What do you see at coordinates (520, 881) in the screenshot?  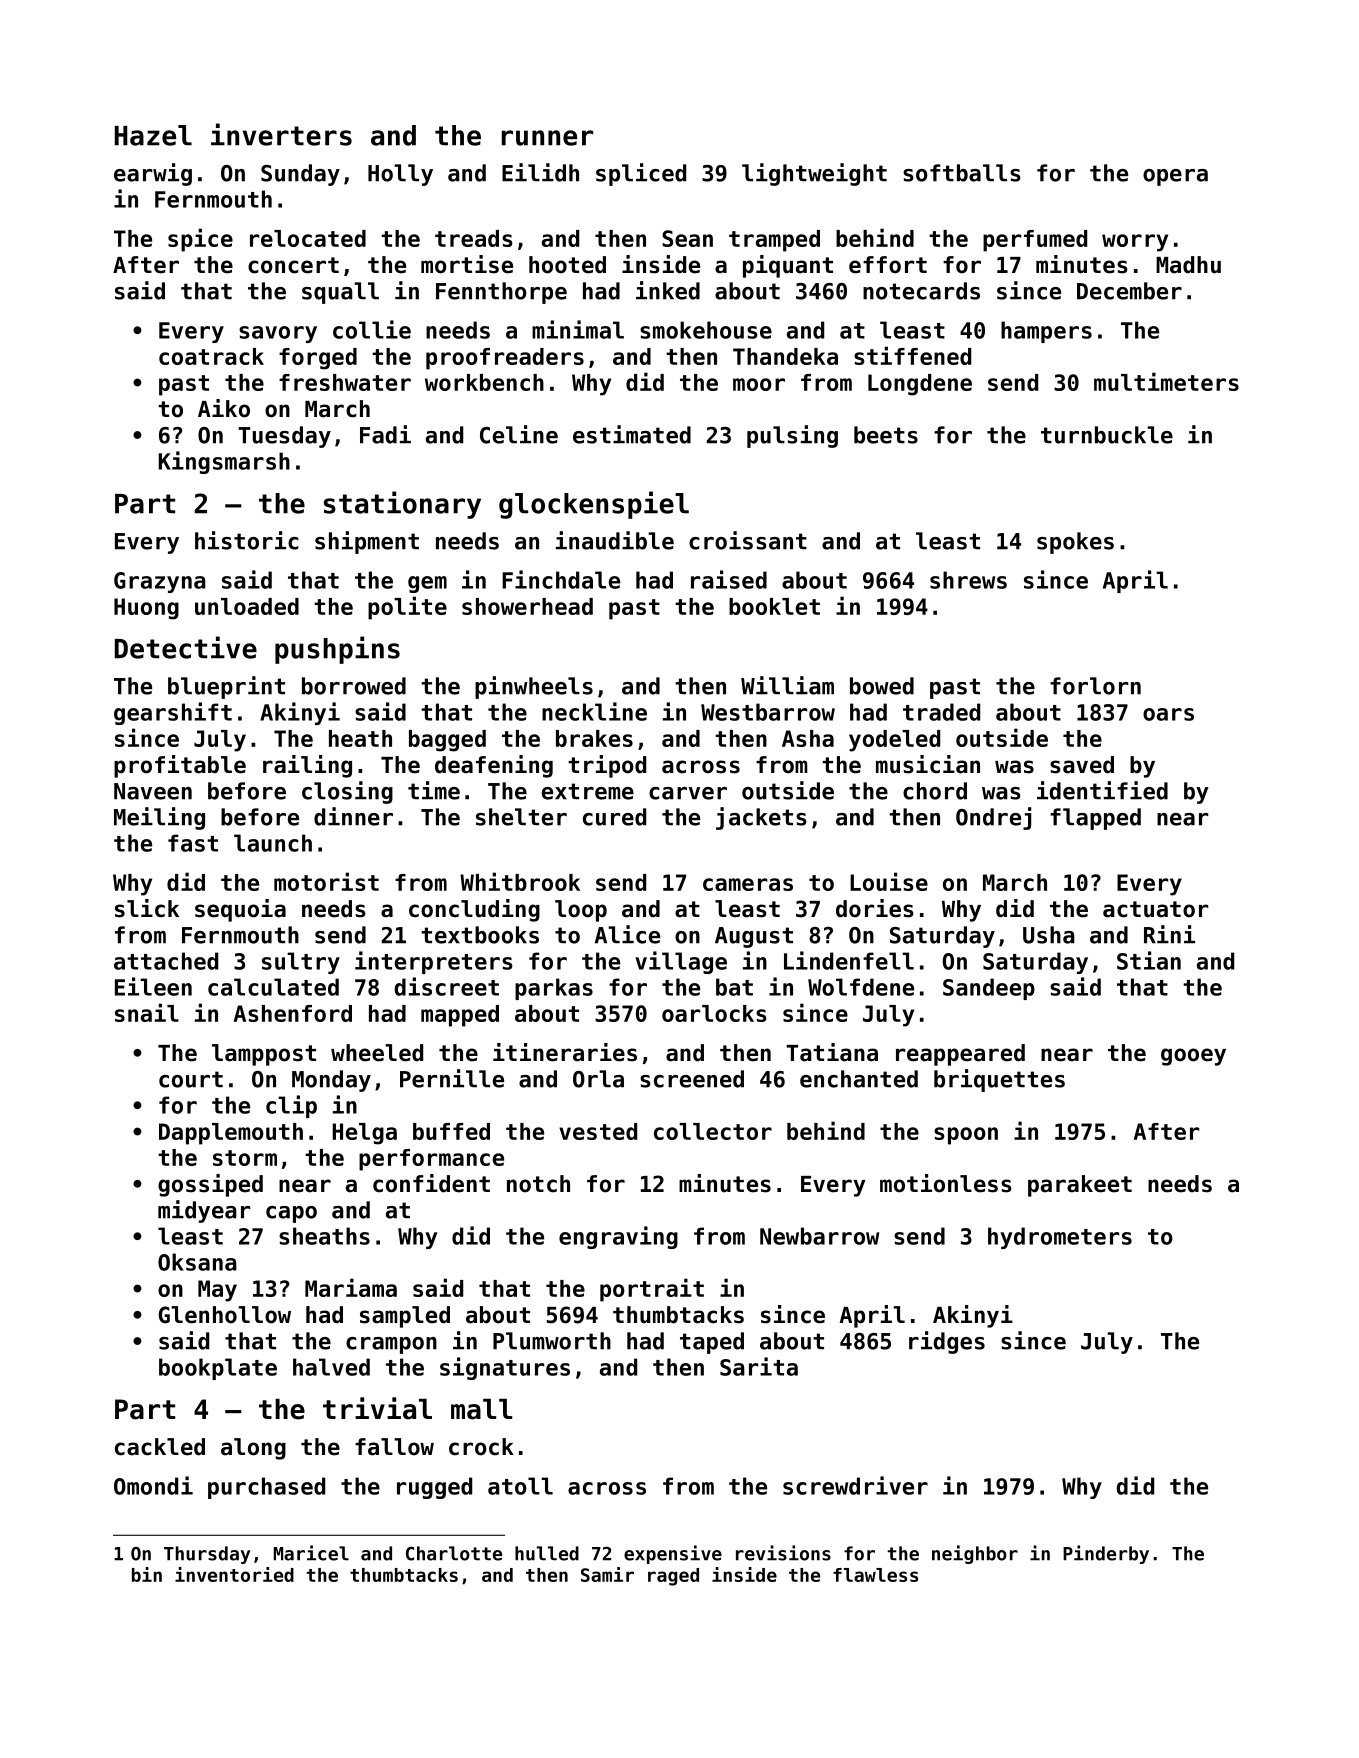 I see `Whitbrook` at bounding box center [520, 881].
